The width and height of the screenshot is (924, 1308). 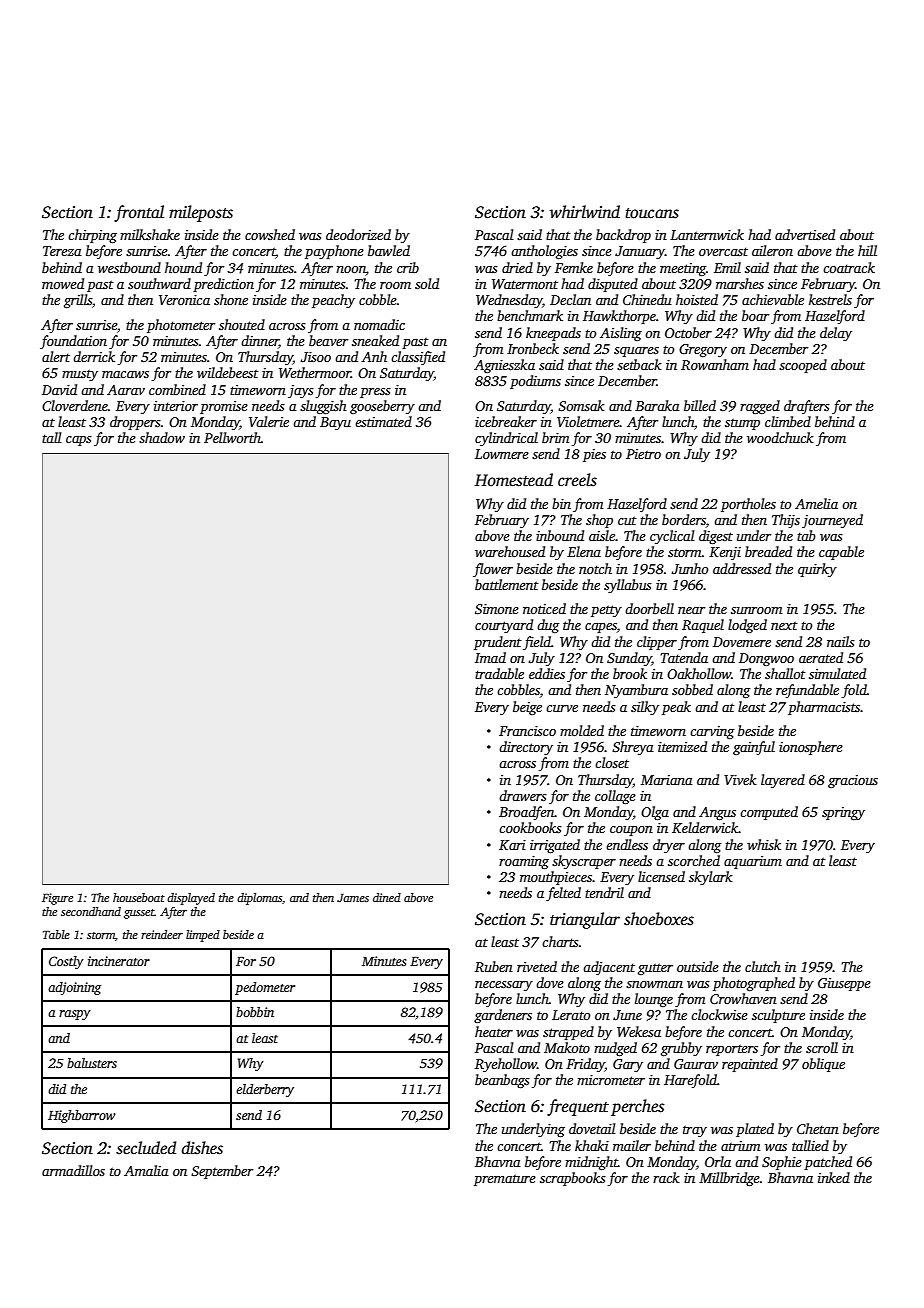 I want to click on Pellworth, so click(x=232, y=437).
